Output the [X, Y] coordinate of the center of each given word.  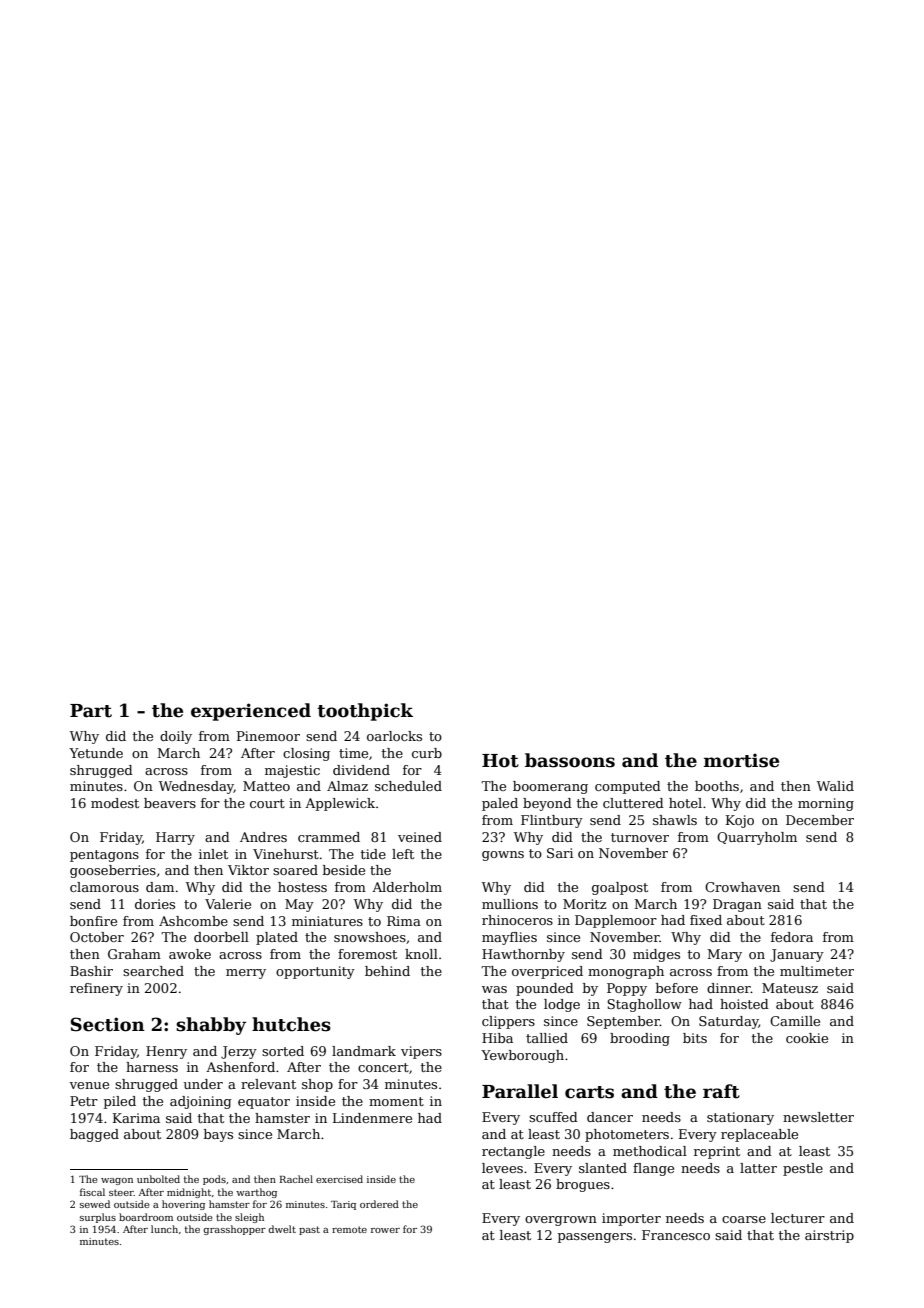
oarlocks [394, 736]
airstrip [829, 1236]
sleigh [249, 1218]
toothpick [365, 712]
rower [385, 1230]
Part [91, 711]
